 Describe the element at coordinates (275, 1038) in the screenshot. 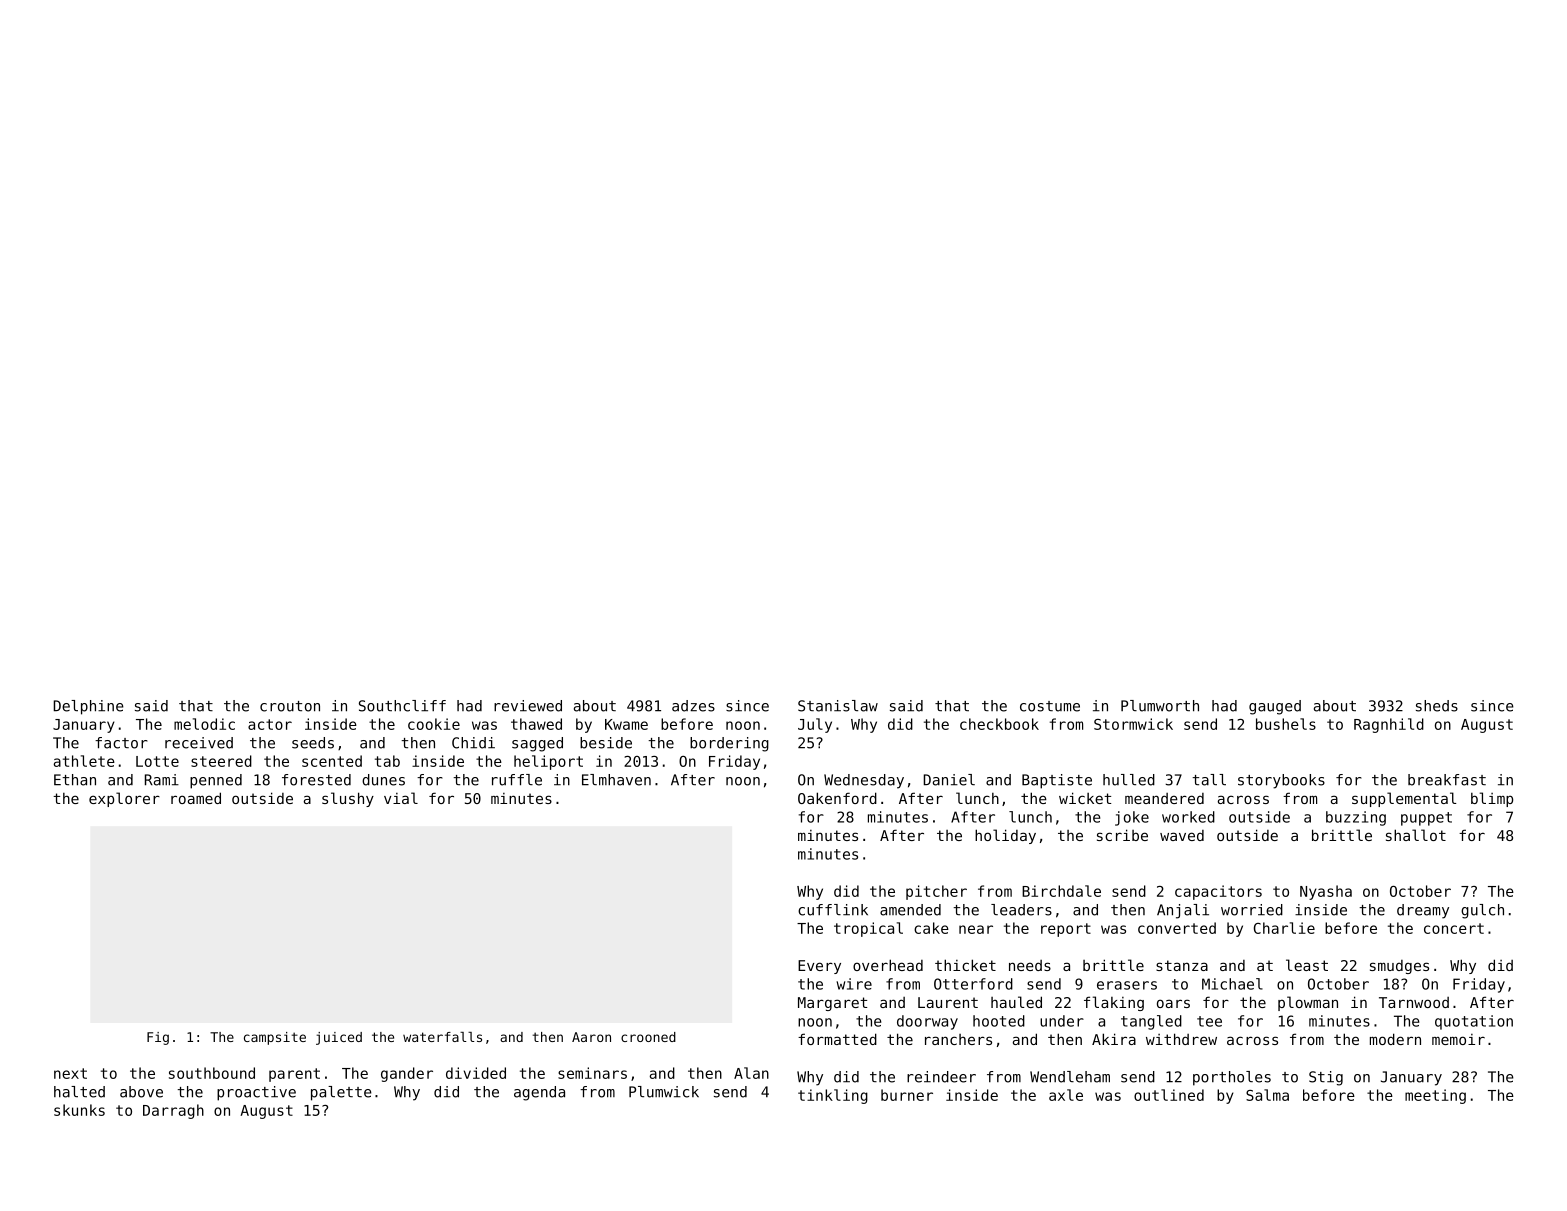

I see `campsite` at that location.
